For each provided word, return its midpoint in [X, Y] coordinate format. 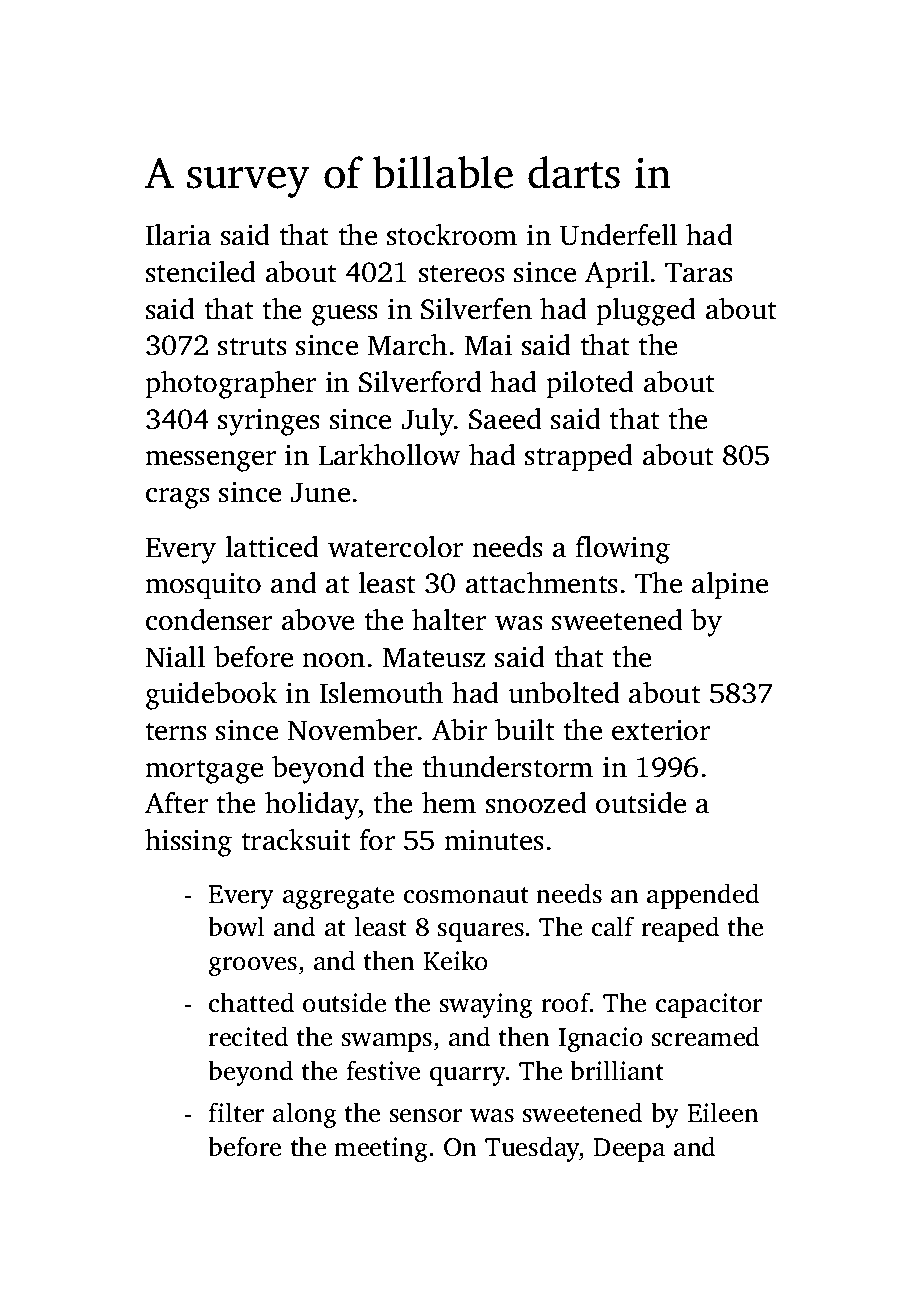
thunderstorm [508, 767]
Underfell [618, 235]
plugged [646, 312]
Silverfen [476, 309]
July [427, 422]
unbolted [564, 693]
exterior [661, 730]
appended [703, 896]
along [305, 1115]
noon [333, 660]
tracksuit [296, 840]
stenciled [201, 272]
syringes [269, 422]
